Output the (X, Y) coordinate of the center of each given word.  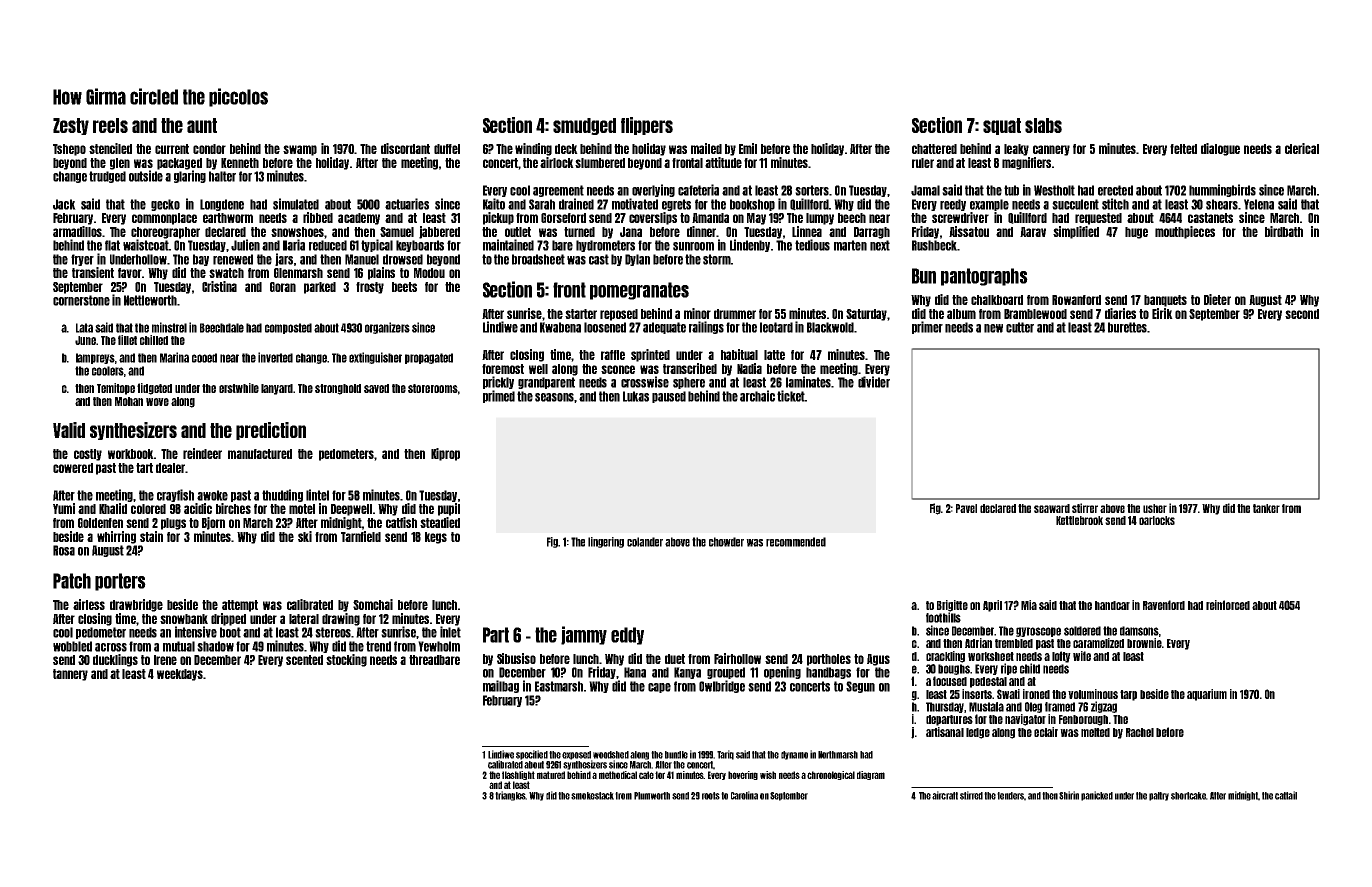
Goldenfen (100, 523)
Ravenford (1164, 605)
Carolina (744, 795)
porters (120, 582)
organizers (387, 328)
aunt (202, 125)
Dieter (1217, 299)
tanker (1266, 508)
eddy (627, 636)
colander (645, 542)
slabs (1043, 125)
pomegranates (639, 291)
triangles (510, 796)
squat (1002, 126)
